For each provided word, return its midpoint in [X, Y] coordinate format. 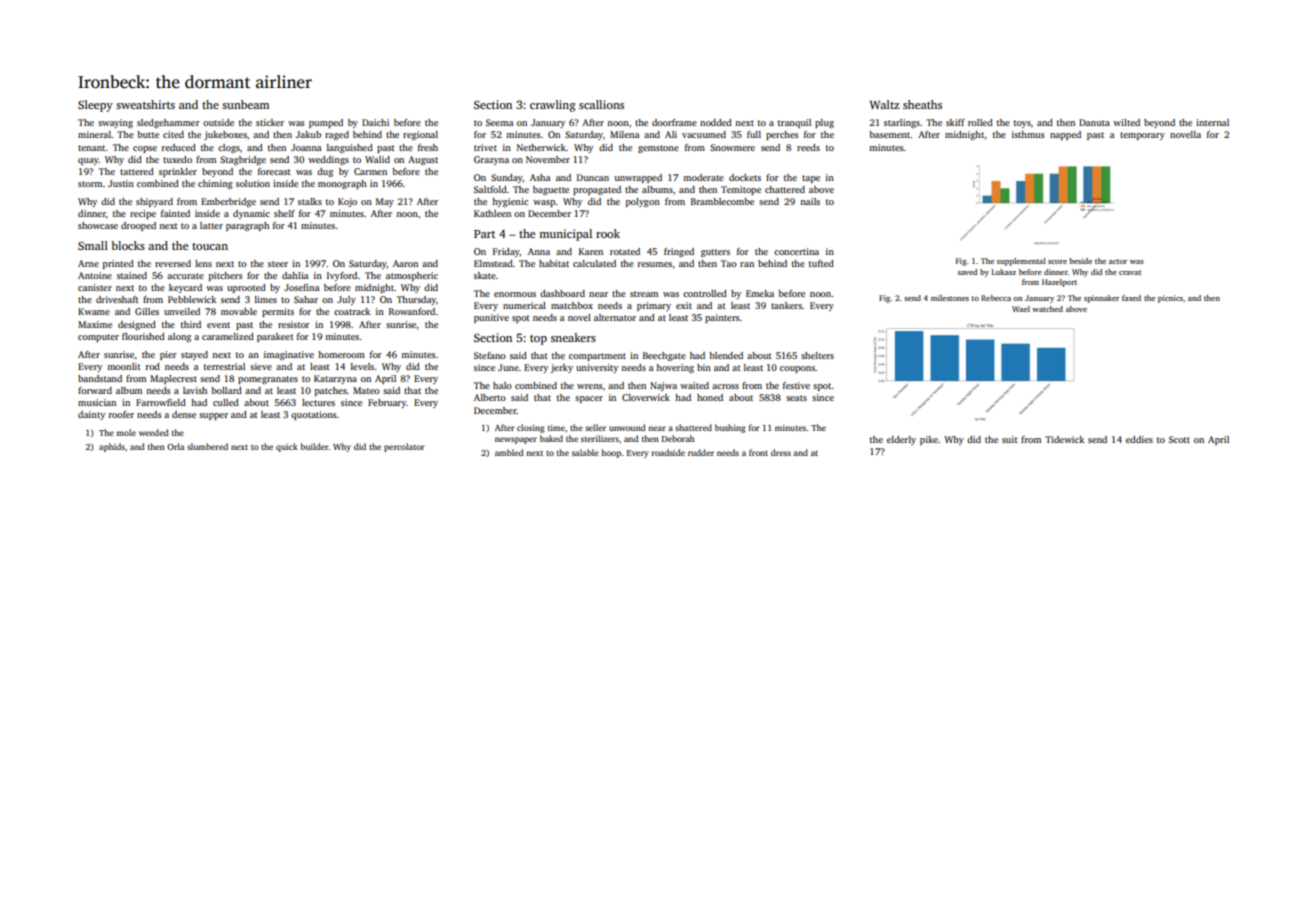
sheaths [922, 104]
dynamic [251, 214]
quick [287, 447]
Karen [591, 251]
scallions [601, 104]
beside [1080, 261]
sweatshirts [145, 104]
